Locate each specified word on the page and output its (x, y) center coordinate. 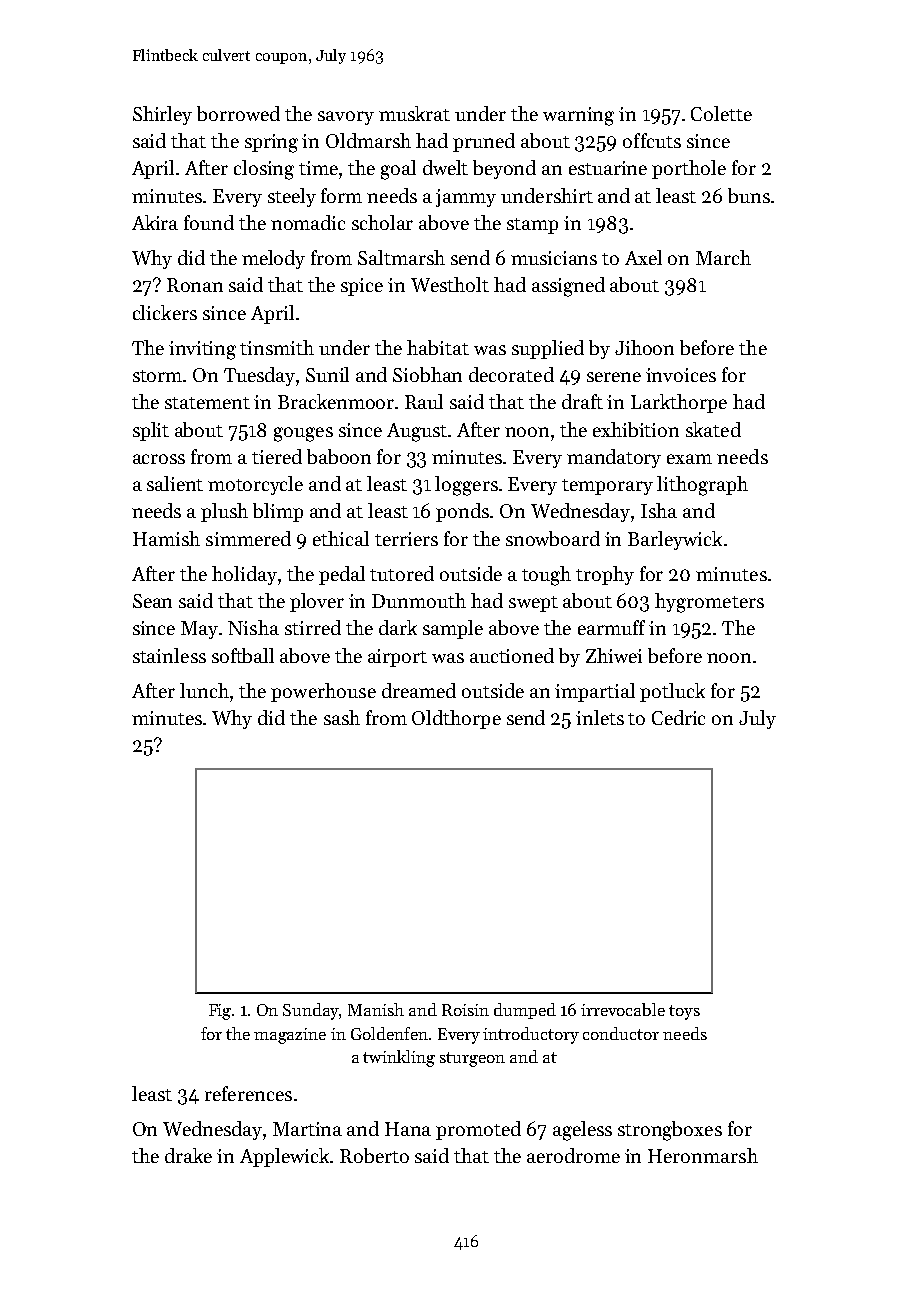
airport (397, 658)
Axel (643, 257)
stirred (313, 627)
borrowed (238, 113)
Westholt (450, 284)
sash (342, 717)
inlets (600, 717)
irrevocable (623, 1009)
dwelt (445, 167)
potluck (672, 692)
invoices (681, 375)
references (248, 1093)
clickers (165, 312)
